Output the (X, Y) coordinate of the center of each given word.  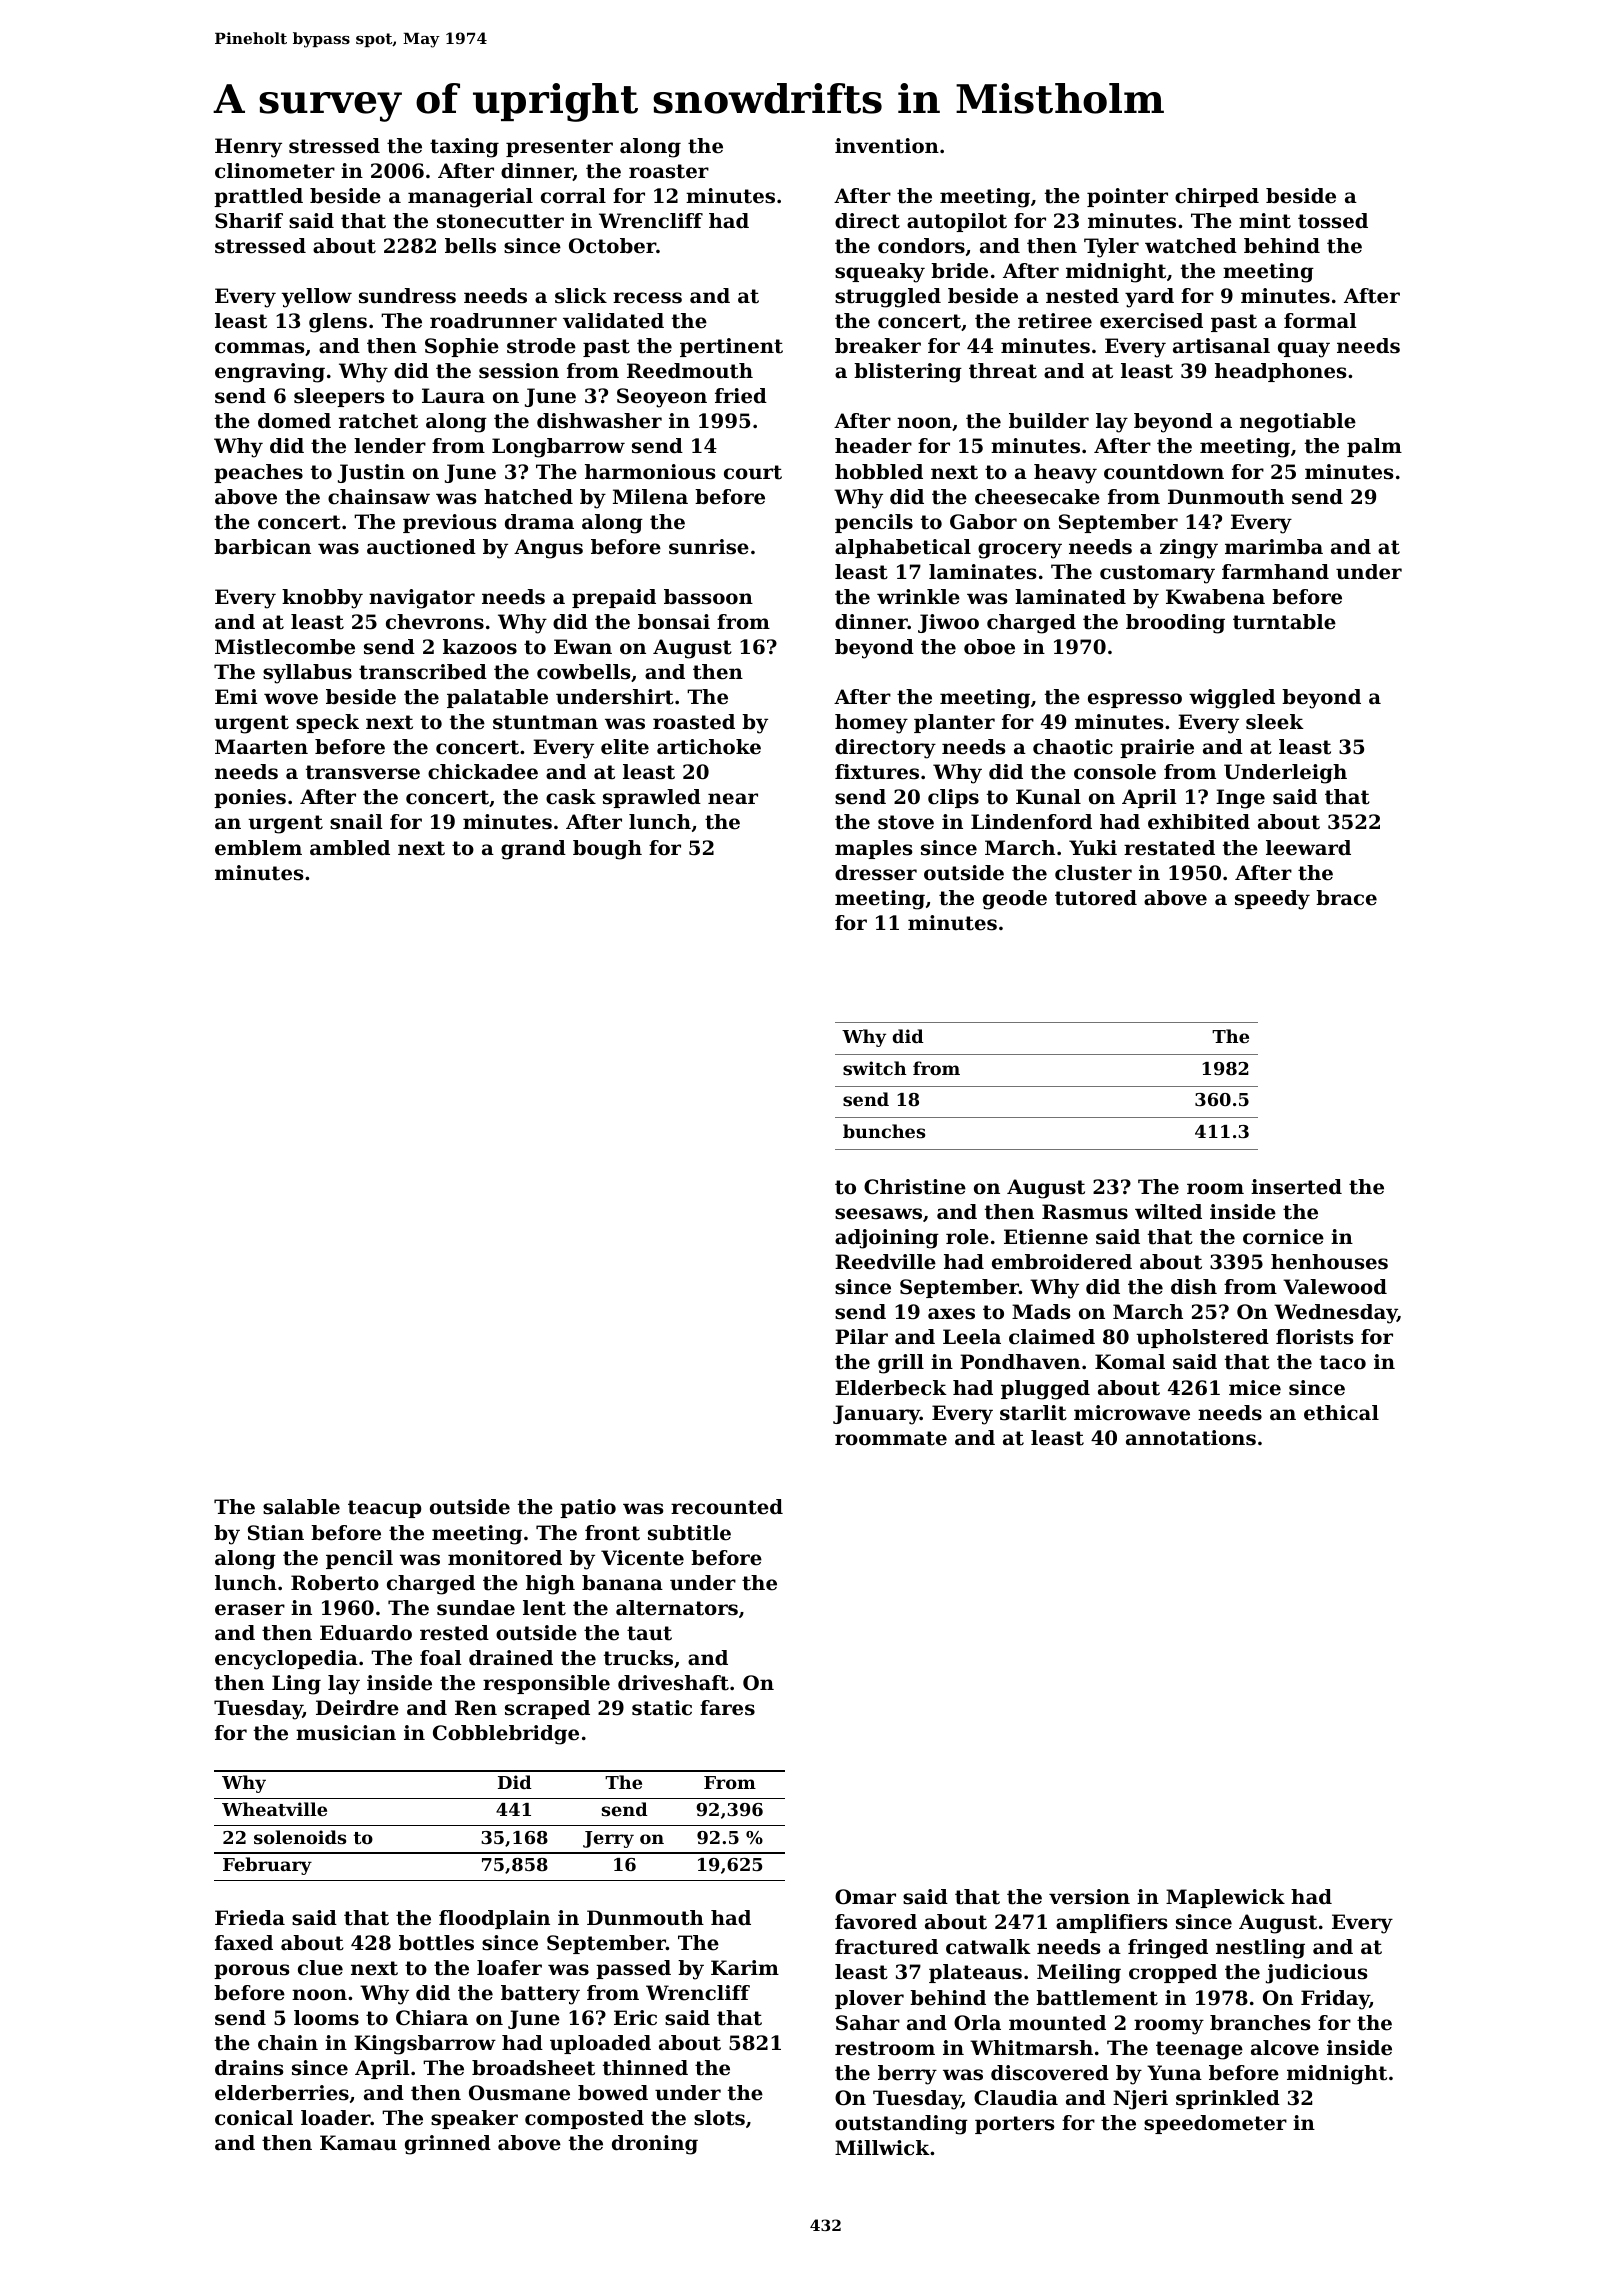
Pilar (861, 1336)
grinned (448, 2145)
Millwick (882, 2148)
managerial (470, 198)
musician (346, 1733)
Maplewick (1225, 1898)
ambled (350, 848)
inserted (1296, 1187)
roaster (669, 171)
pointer (1127, 197)
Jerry (608, 1839)
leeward (1308, 848)
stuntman (545, 722)
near (733, 799)
